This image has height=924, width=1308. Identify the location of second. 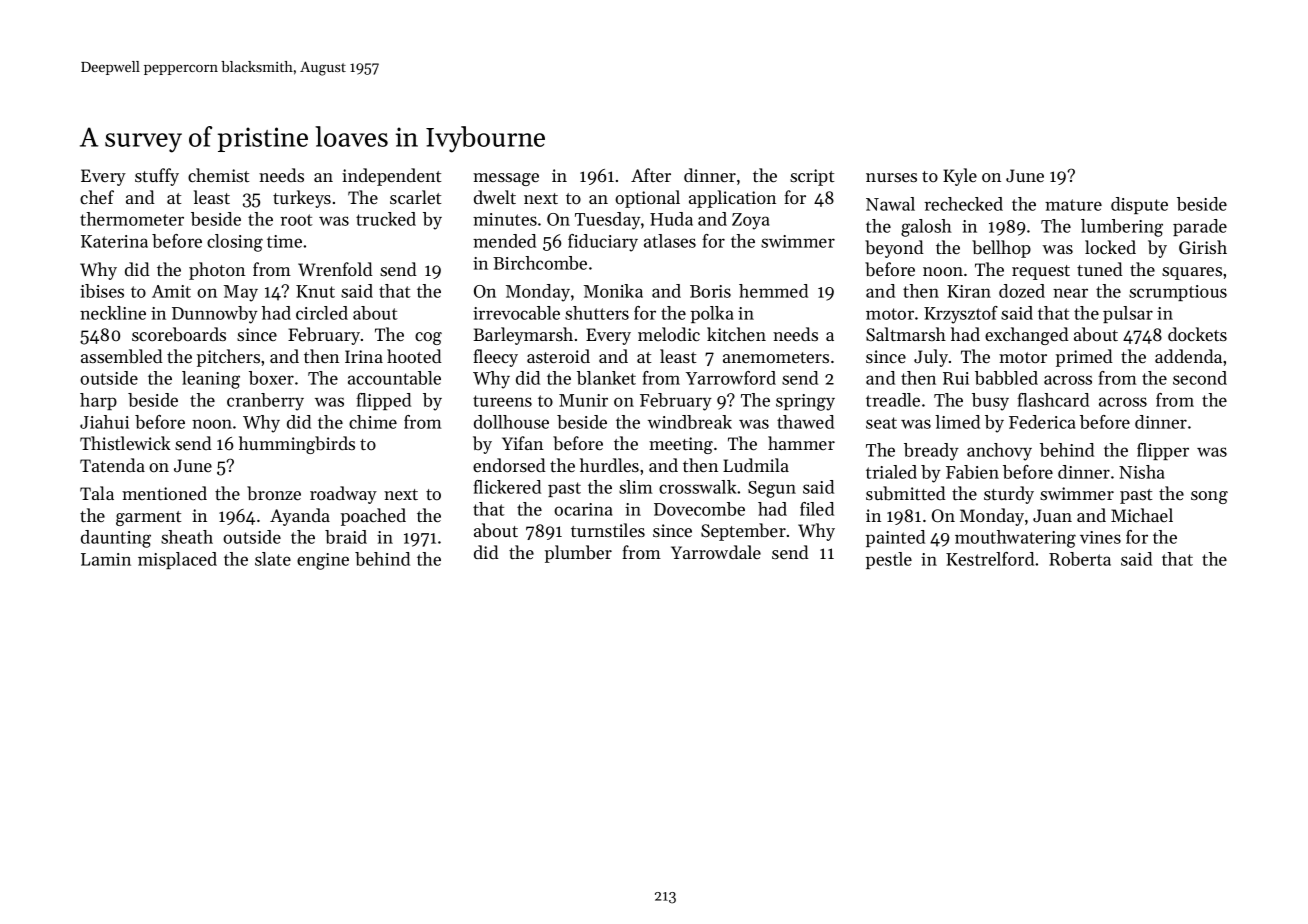
(1200, 378).
